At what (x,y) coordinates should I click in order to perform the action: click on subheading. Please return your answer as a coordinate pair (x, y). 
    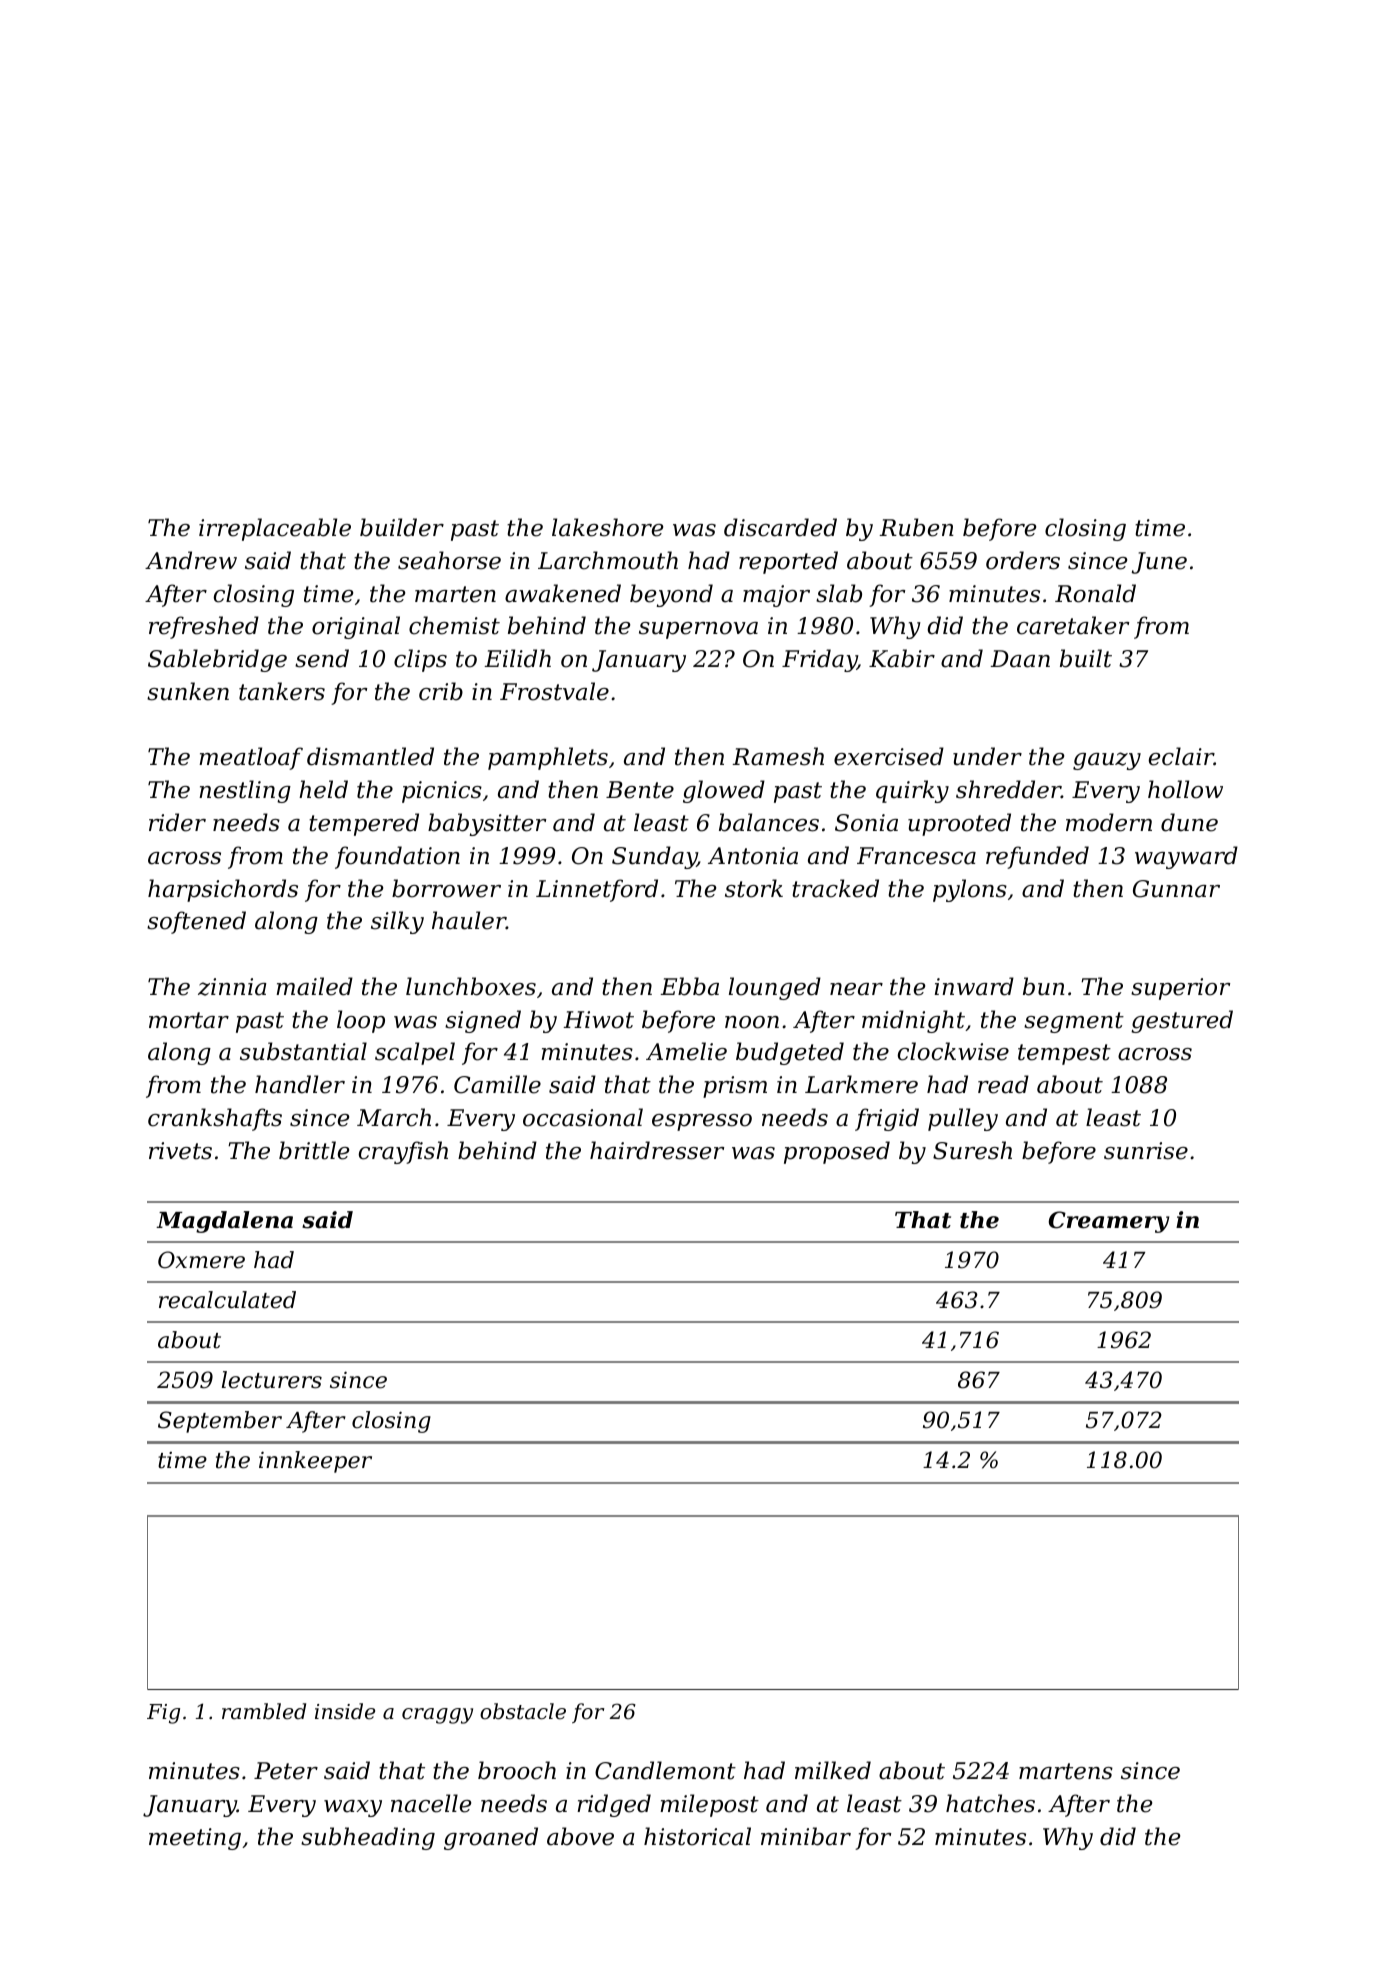
    Looking at the image, I should click on (368, 1838).
